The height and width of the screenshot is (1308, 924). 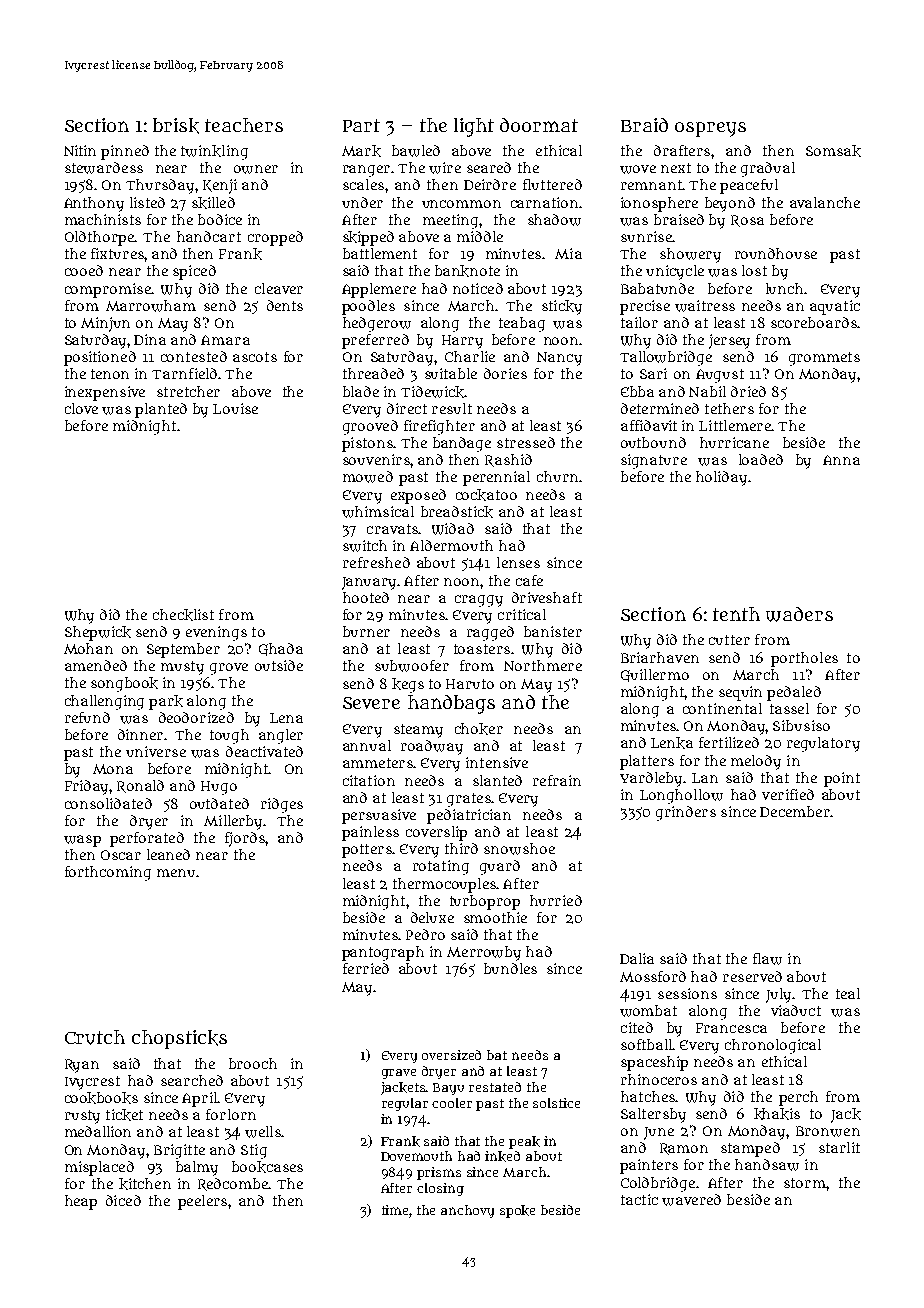 What do you see at coordinates (691, 1200) in the screenshot?
I see `wavered` at bounding box center [691, 1200].
